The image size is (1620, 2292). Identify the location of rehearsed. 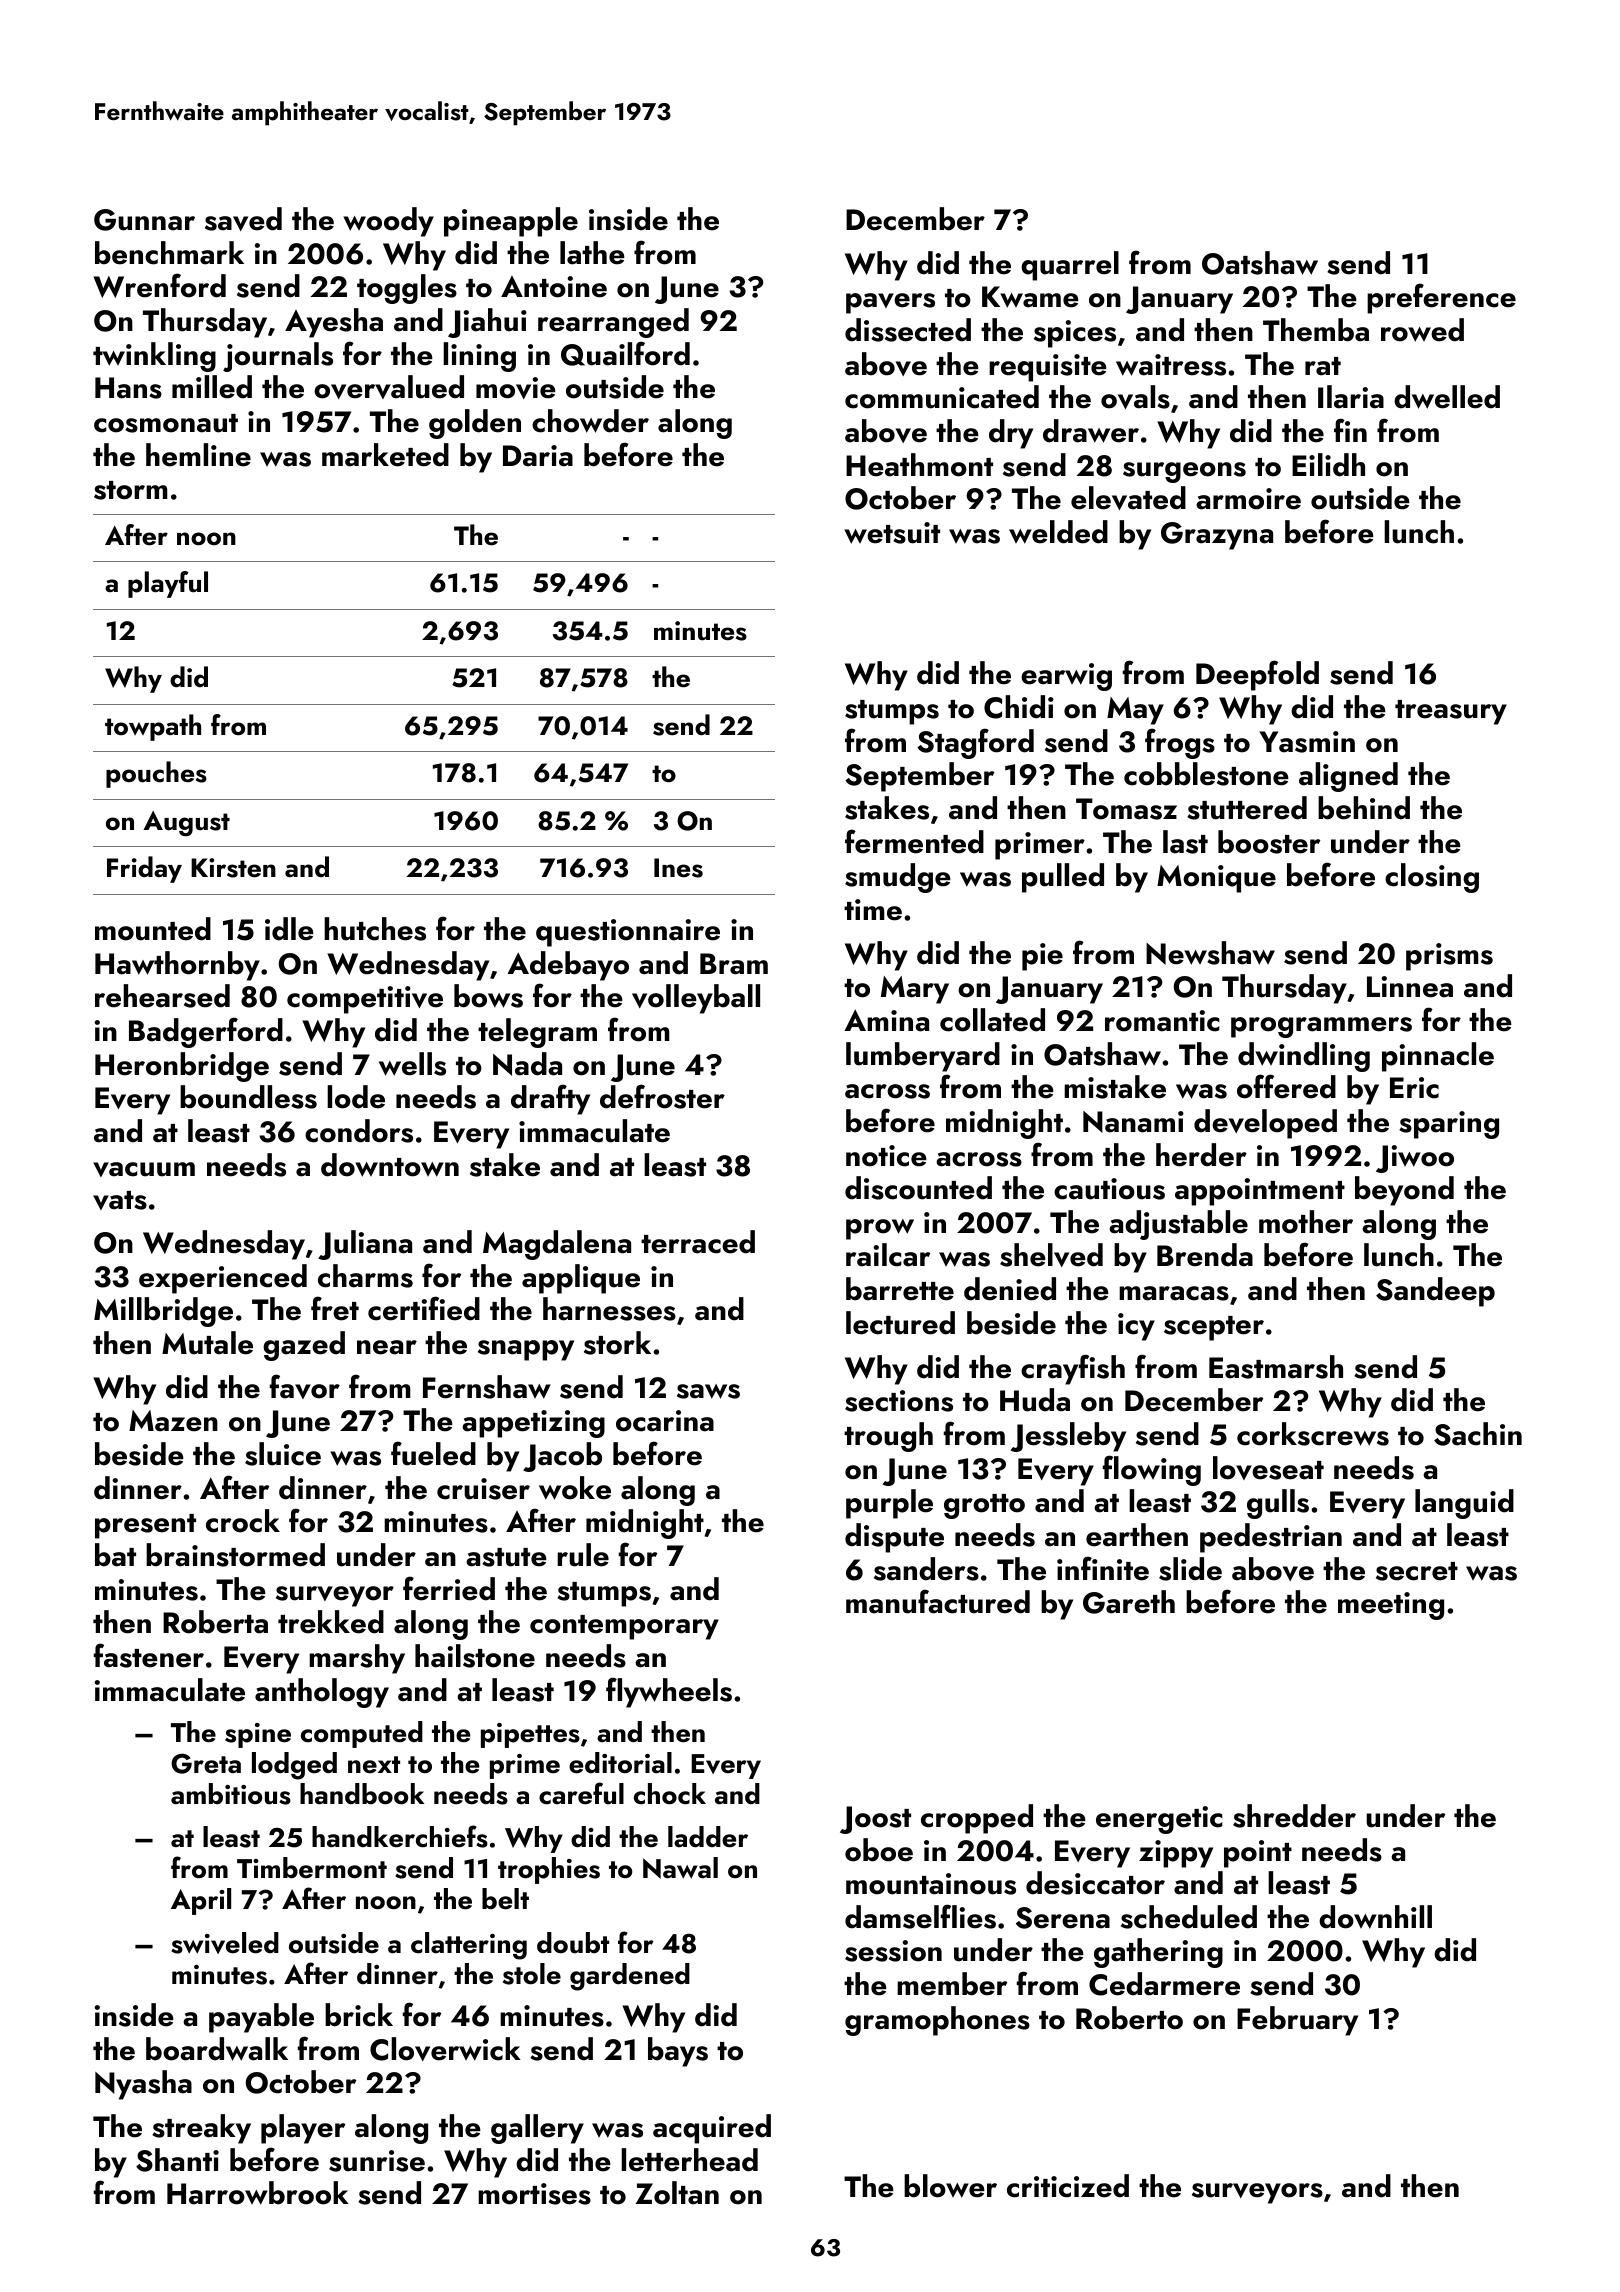
(162, 996).
